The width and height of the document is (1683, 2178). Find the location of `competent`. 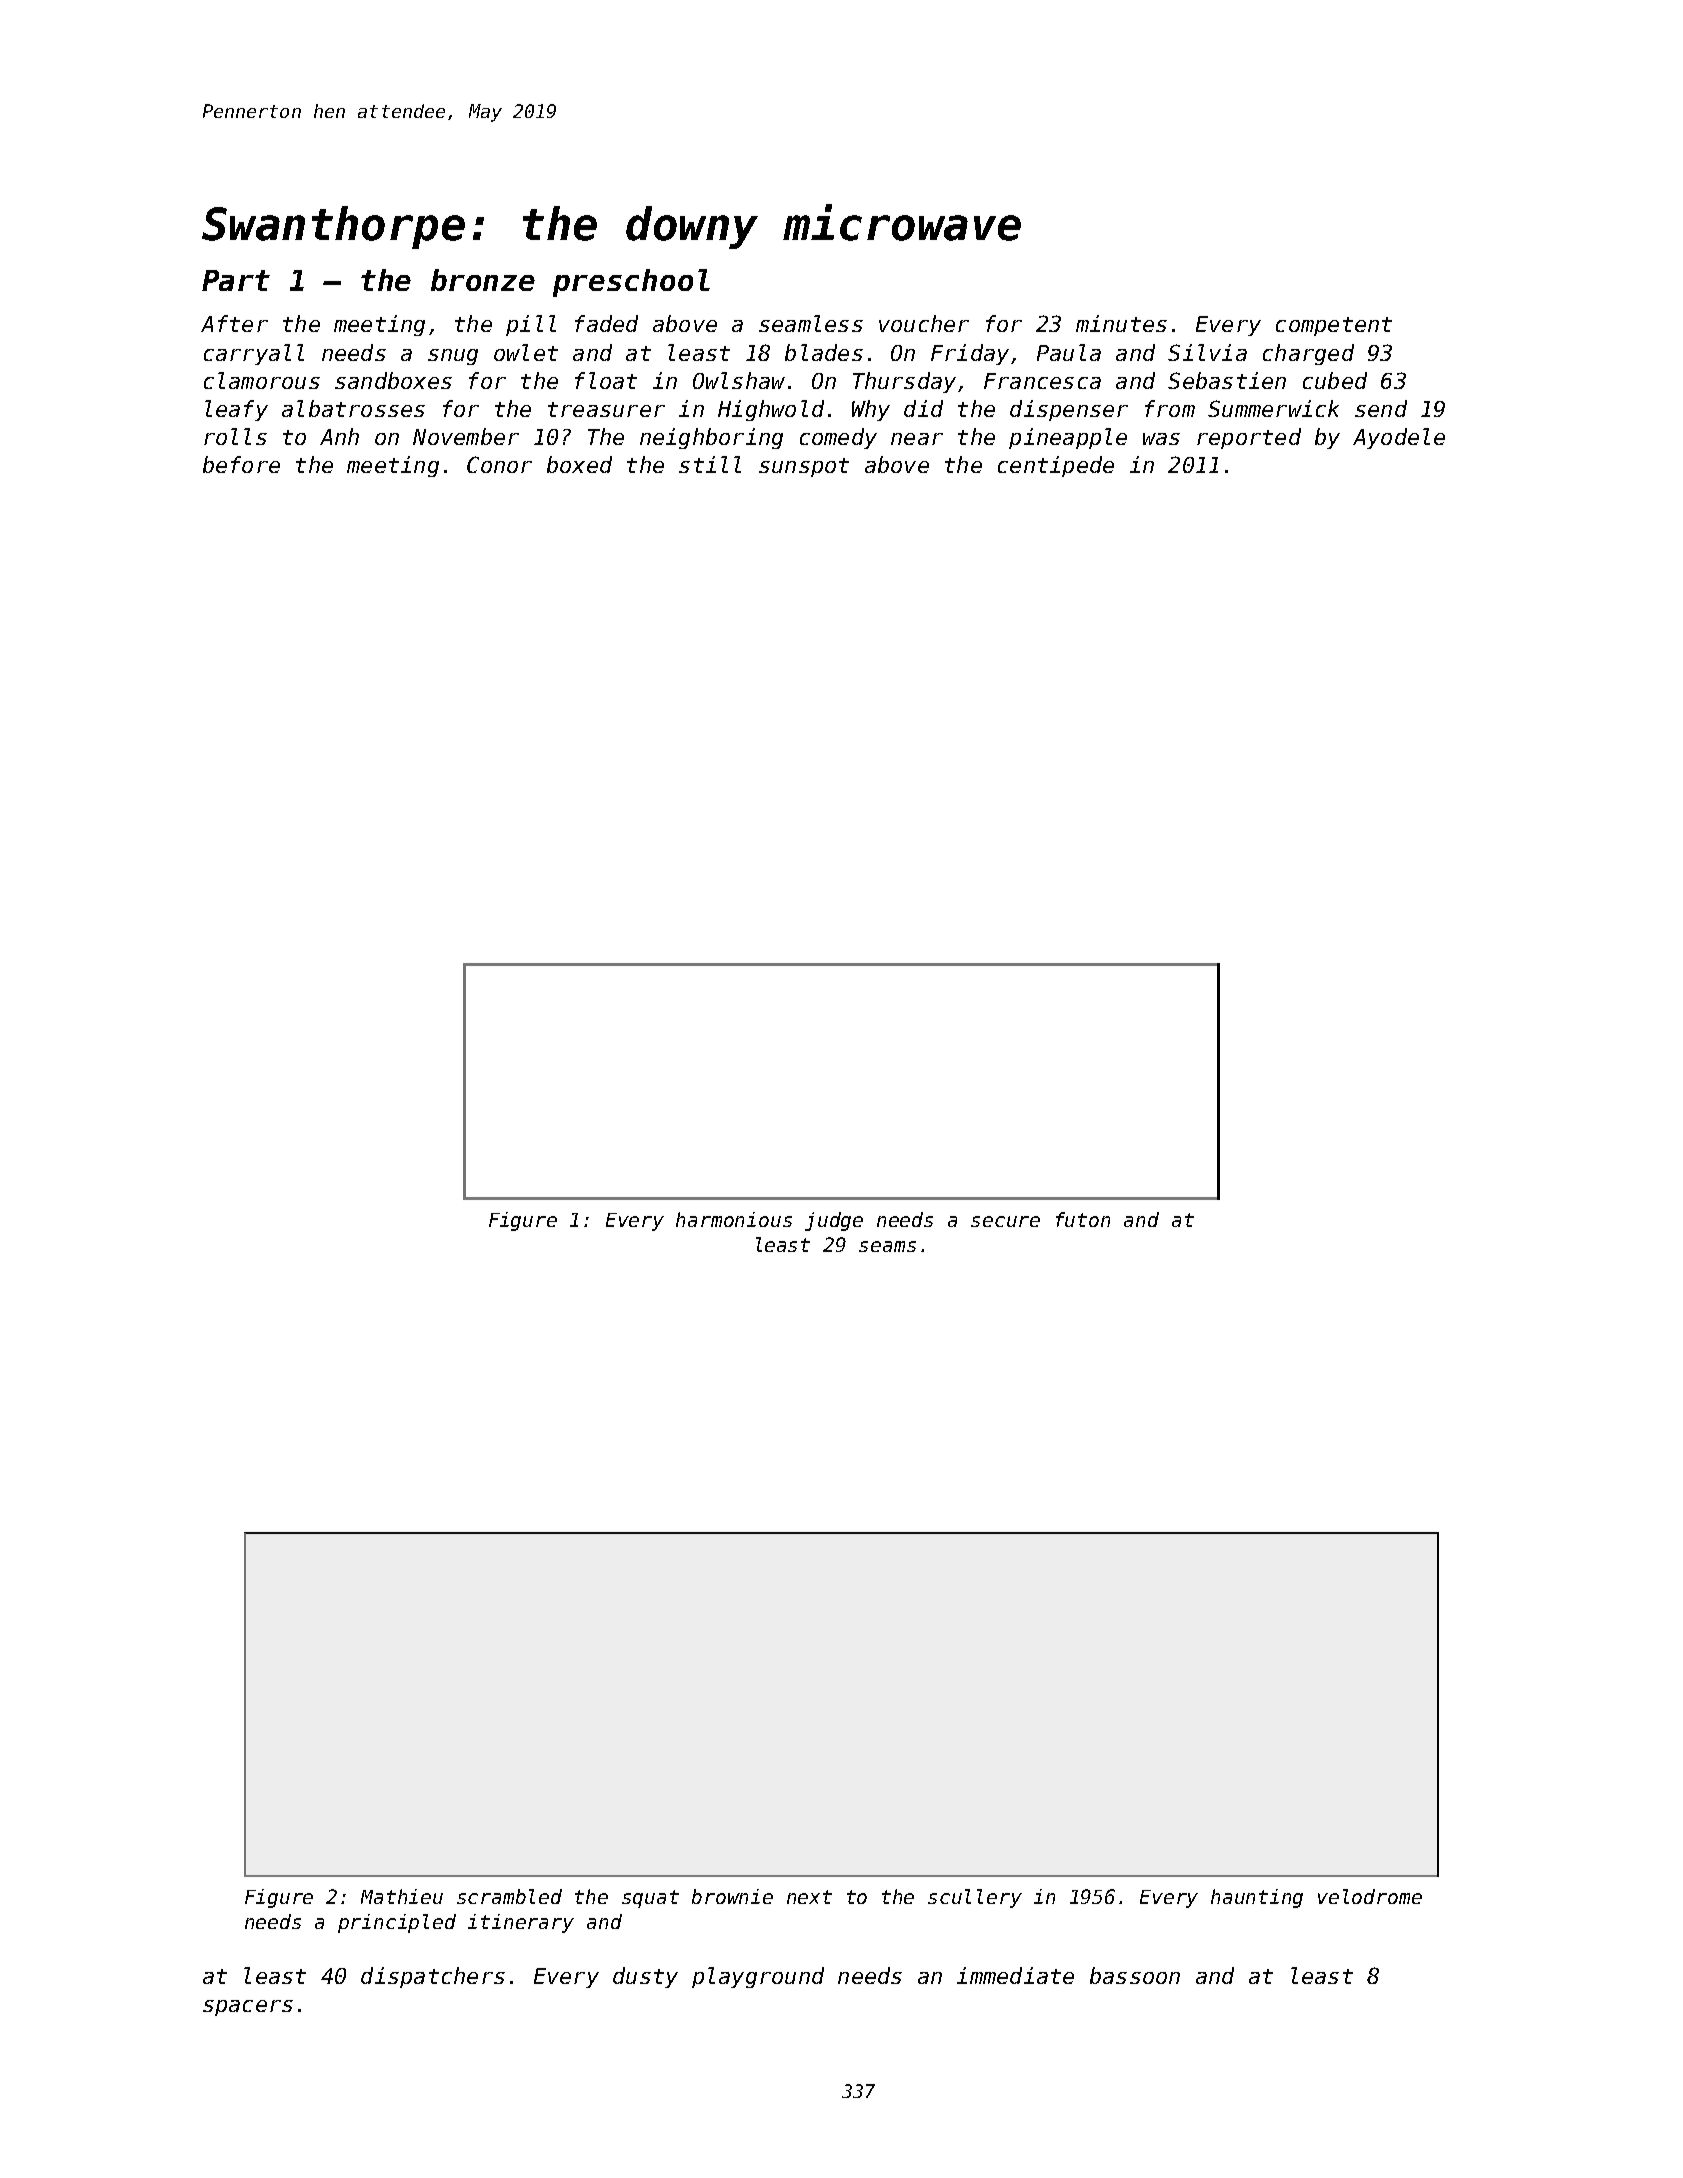

competent is located at coordinates (1334, 326).
